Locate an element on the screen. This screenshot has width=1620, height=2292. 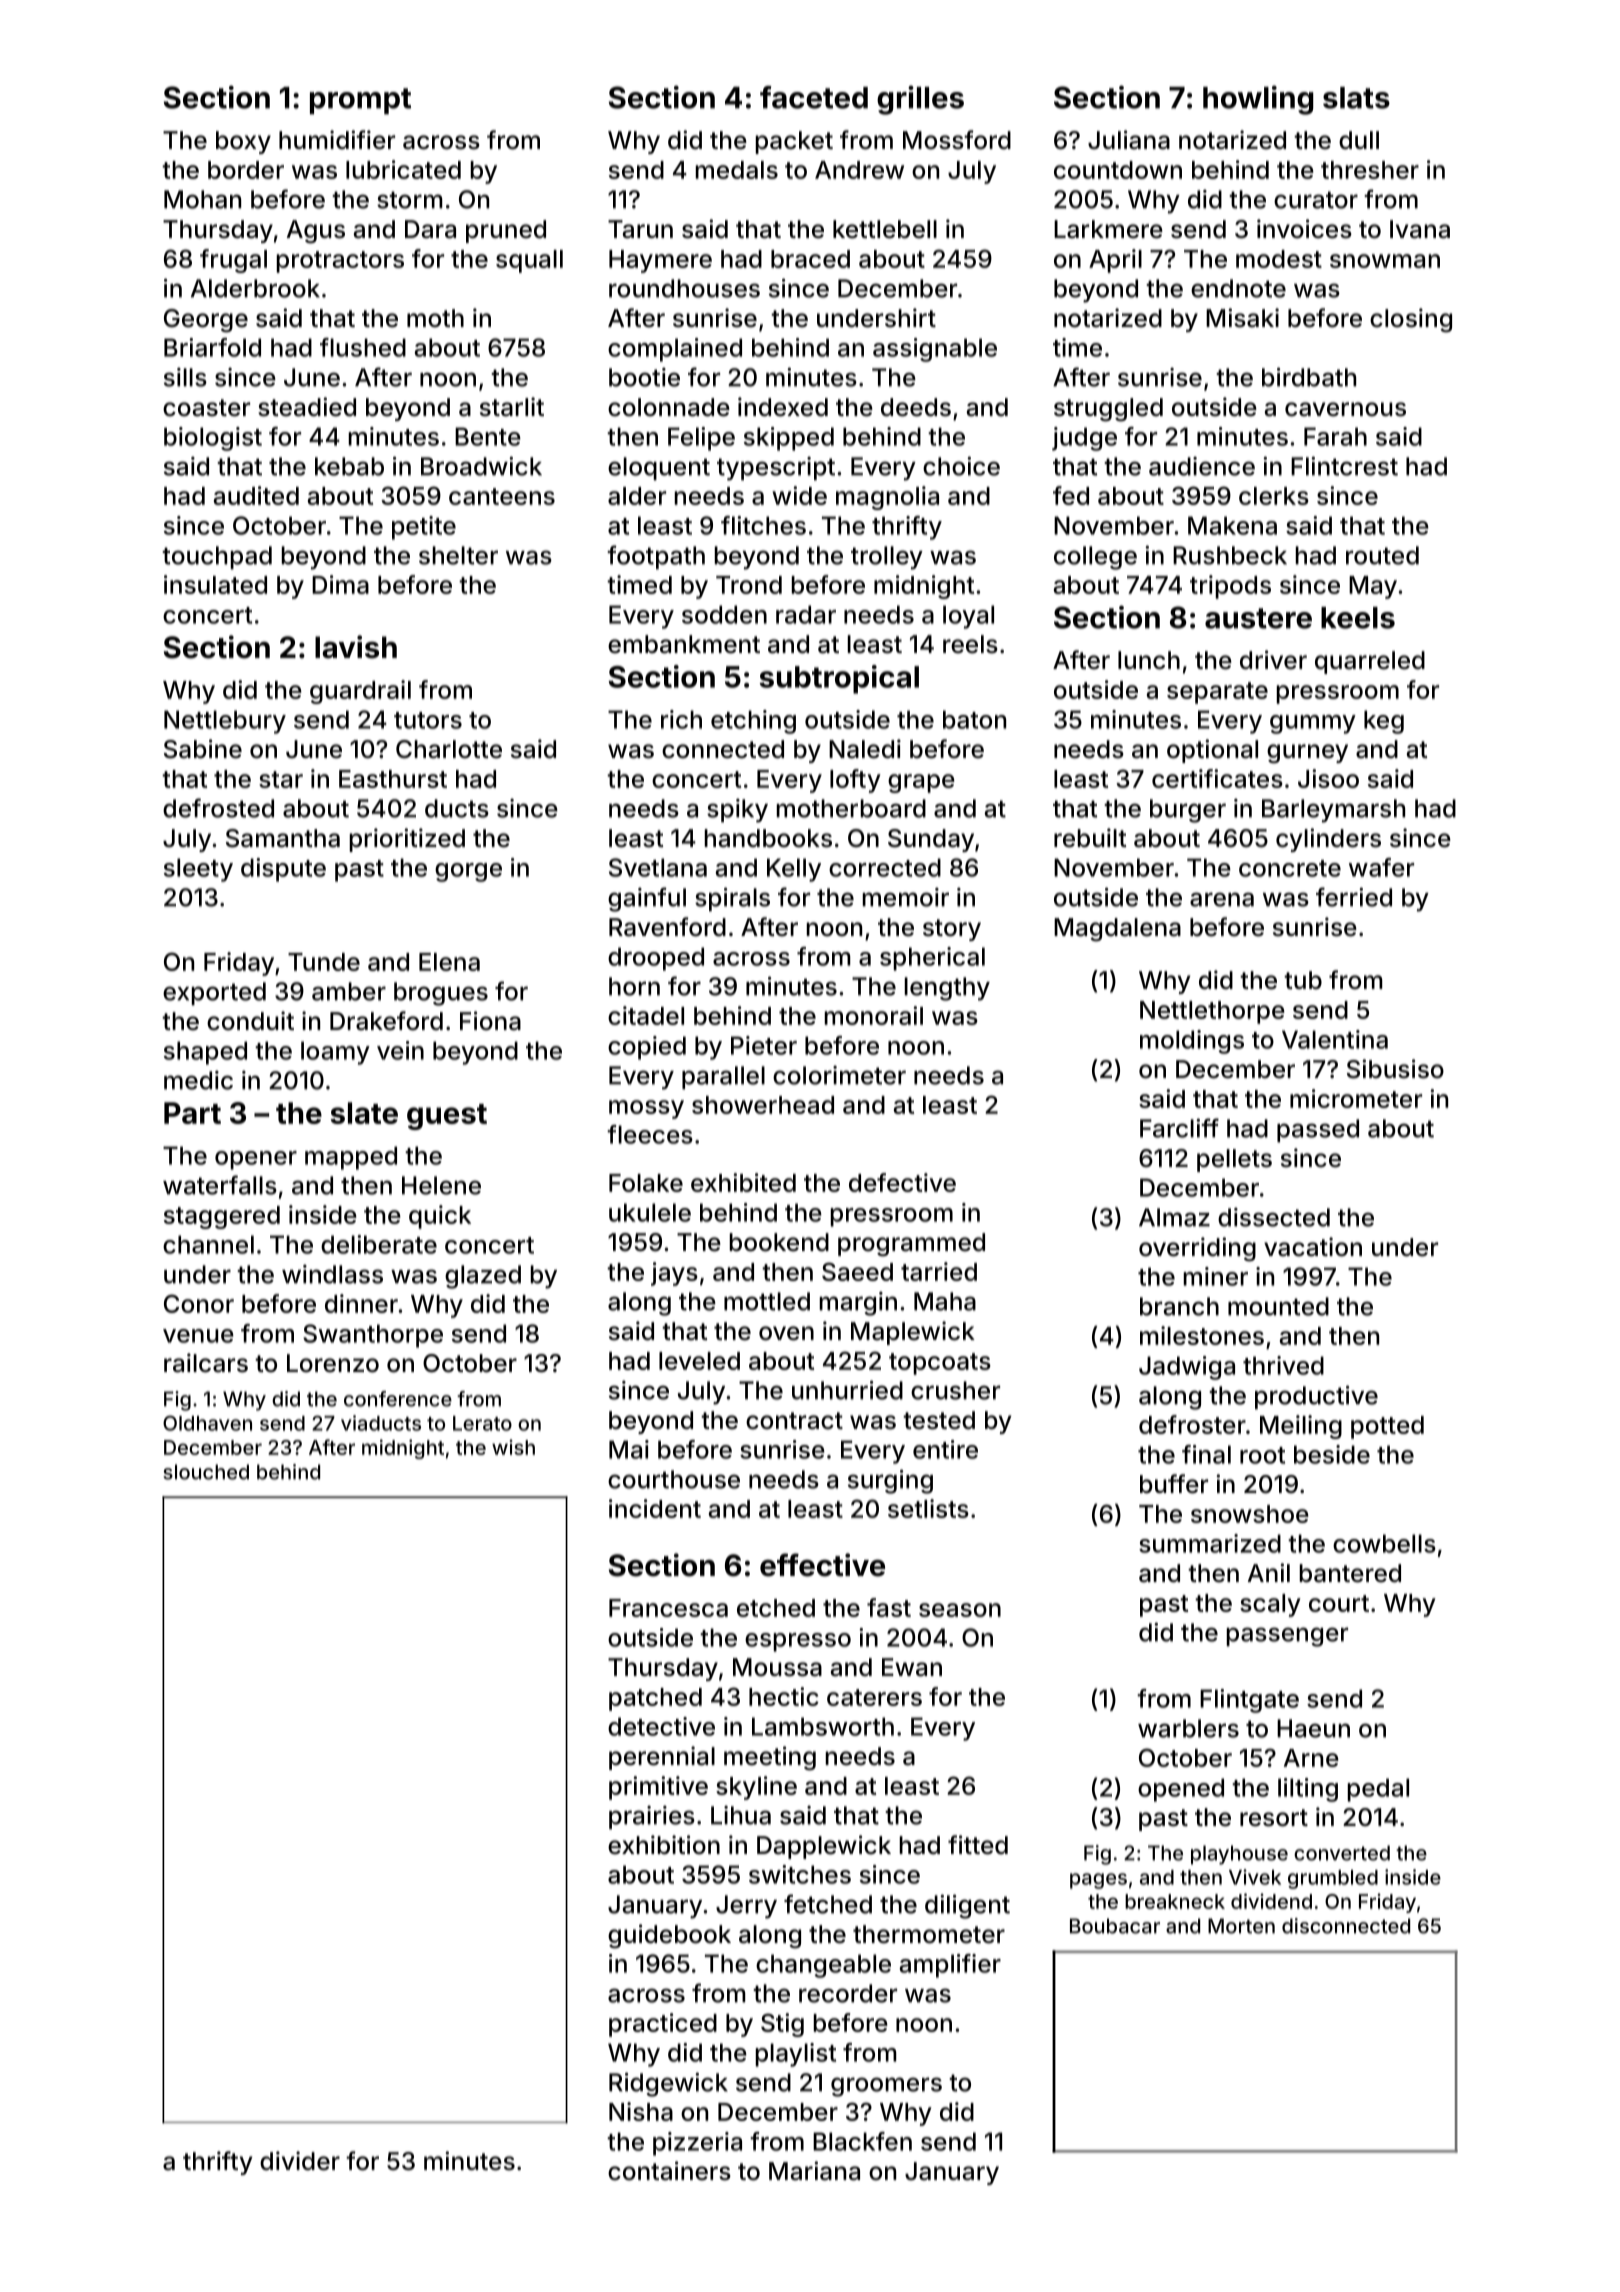
lunch is located at coordinates (1149, 660).
